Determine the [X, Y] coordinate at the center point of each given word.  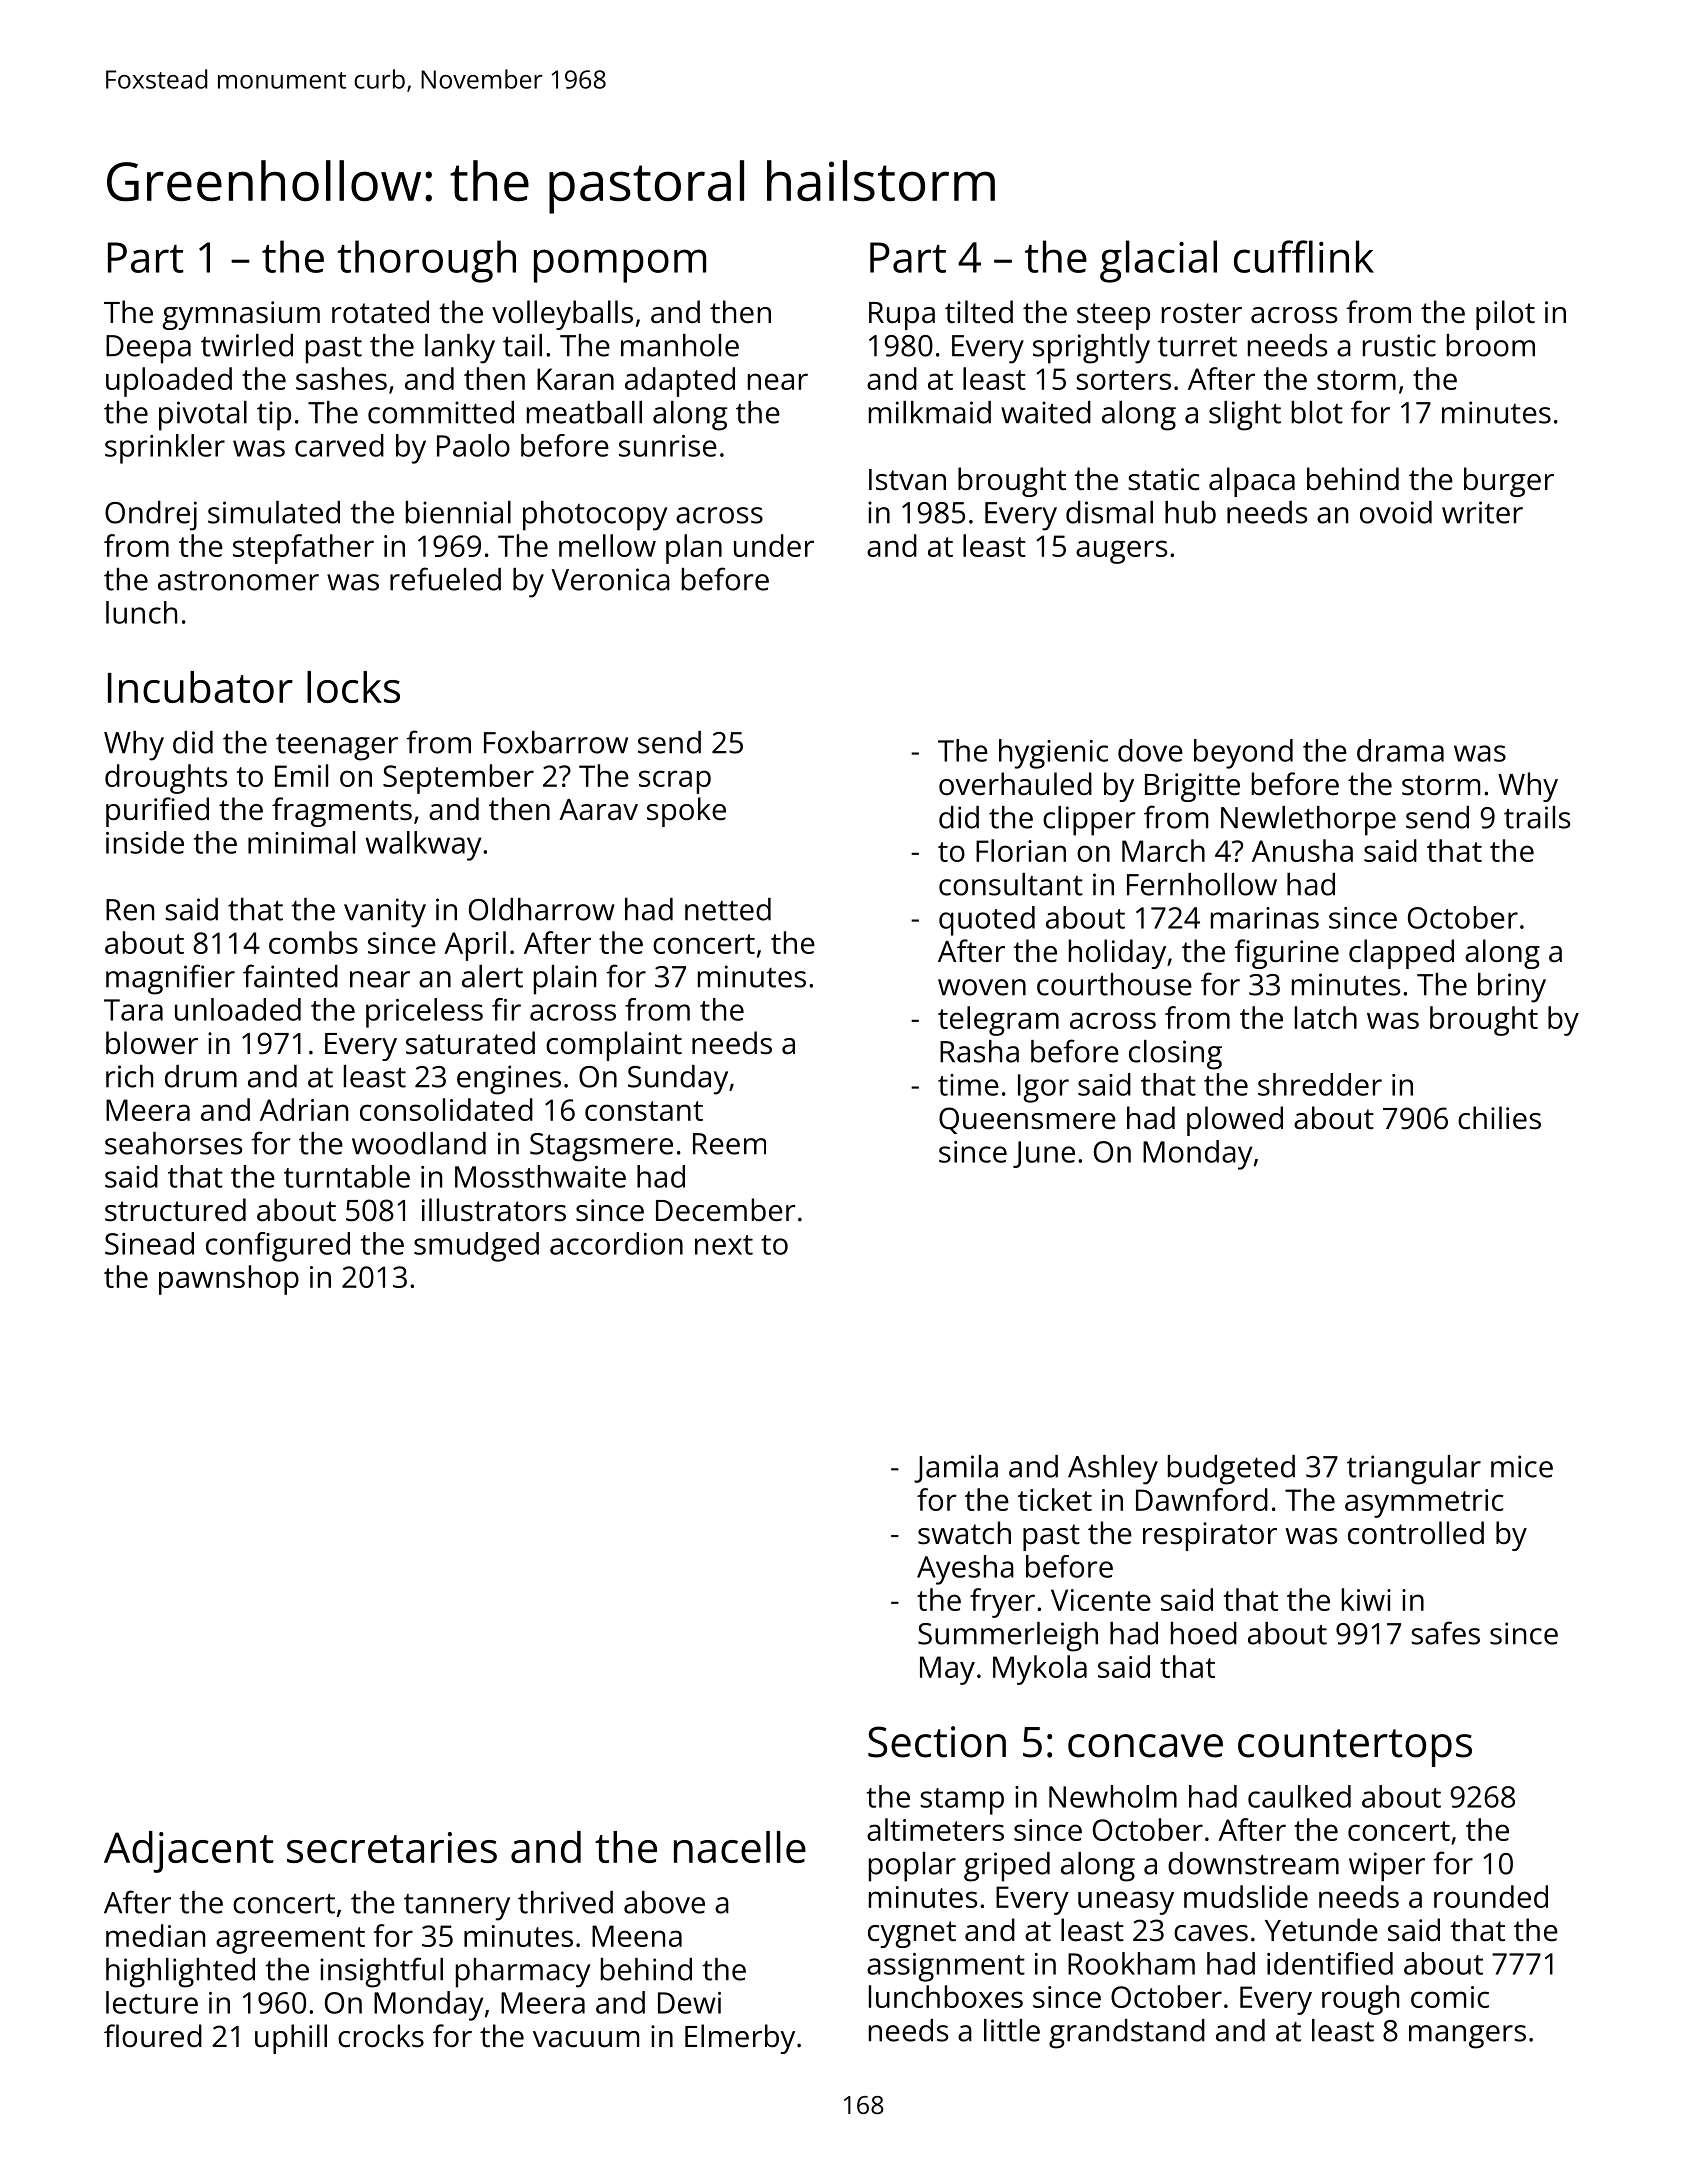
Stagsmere [601, 1147]
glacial [1158, 261]
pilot [1505, 315]
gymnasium [241, 315]
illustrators [494, 1210]
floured [153, 2036]
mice [1522, 1466]
